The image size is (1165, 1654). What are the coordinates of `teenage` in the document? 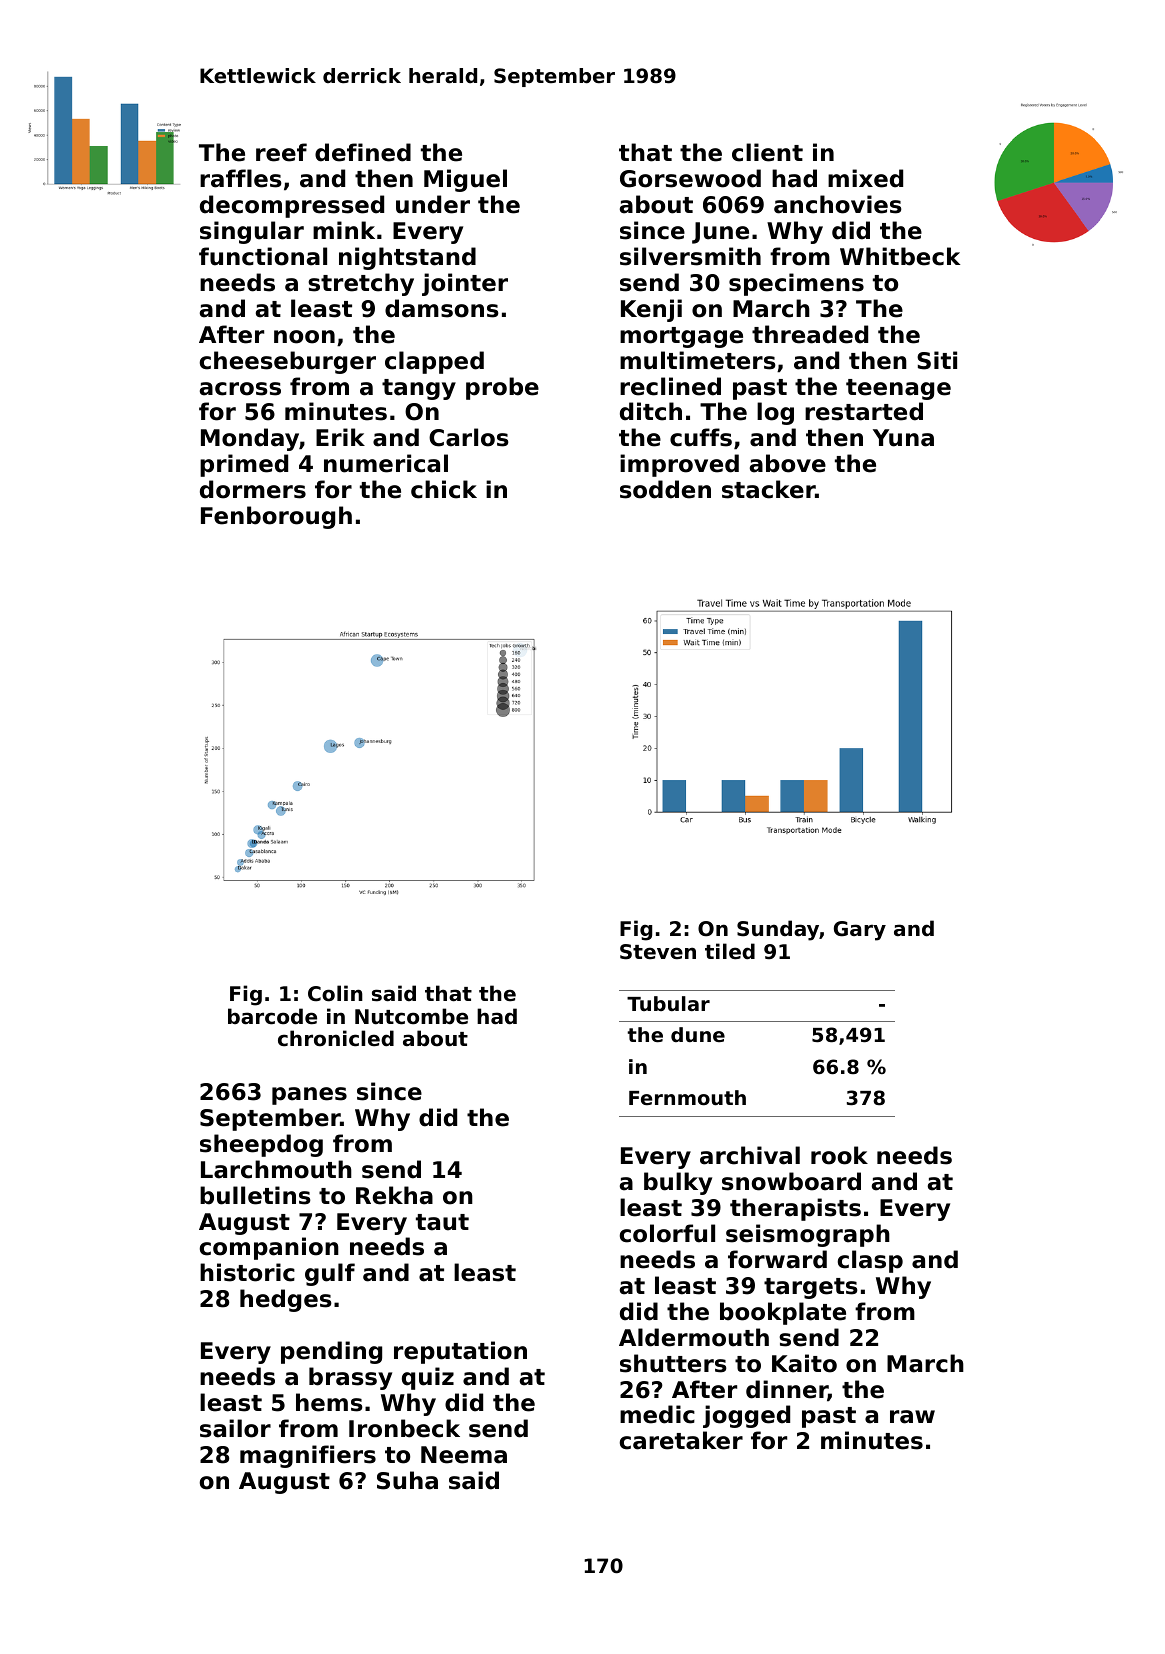 It's located at (898, 389).
